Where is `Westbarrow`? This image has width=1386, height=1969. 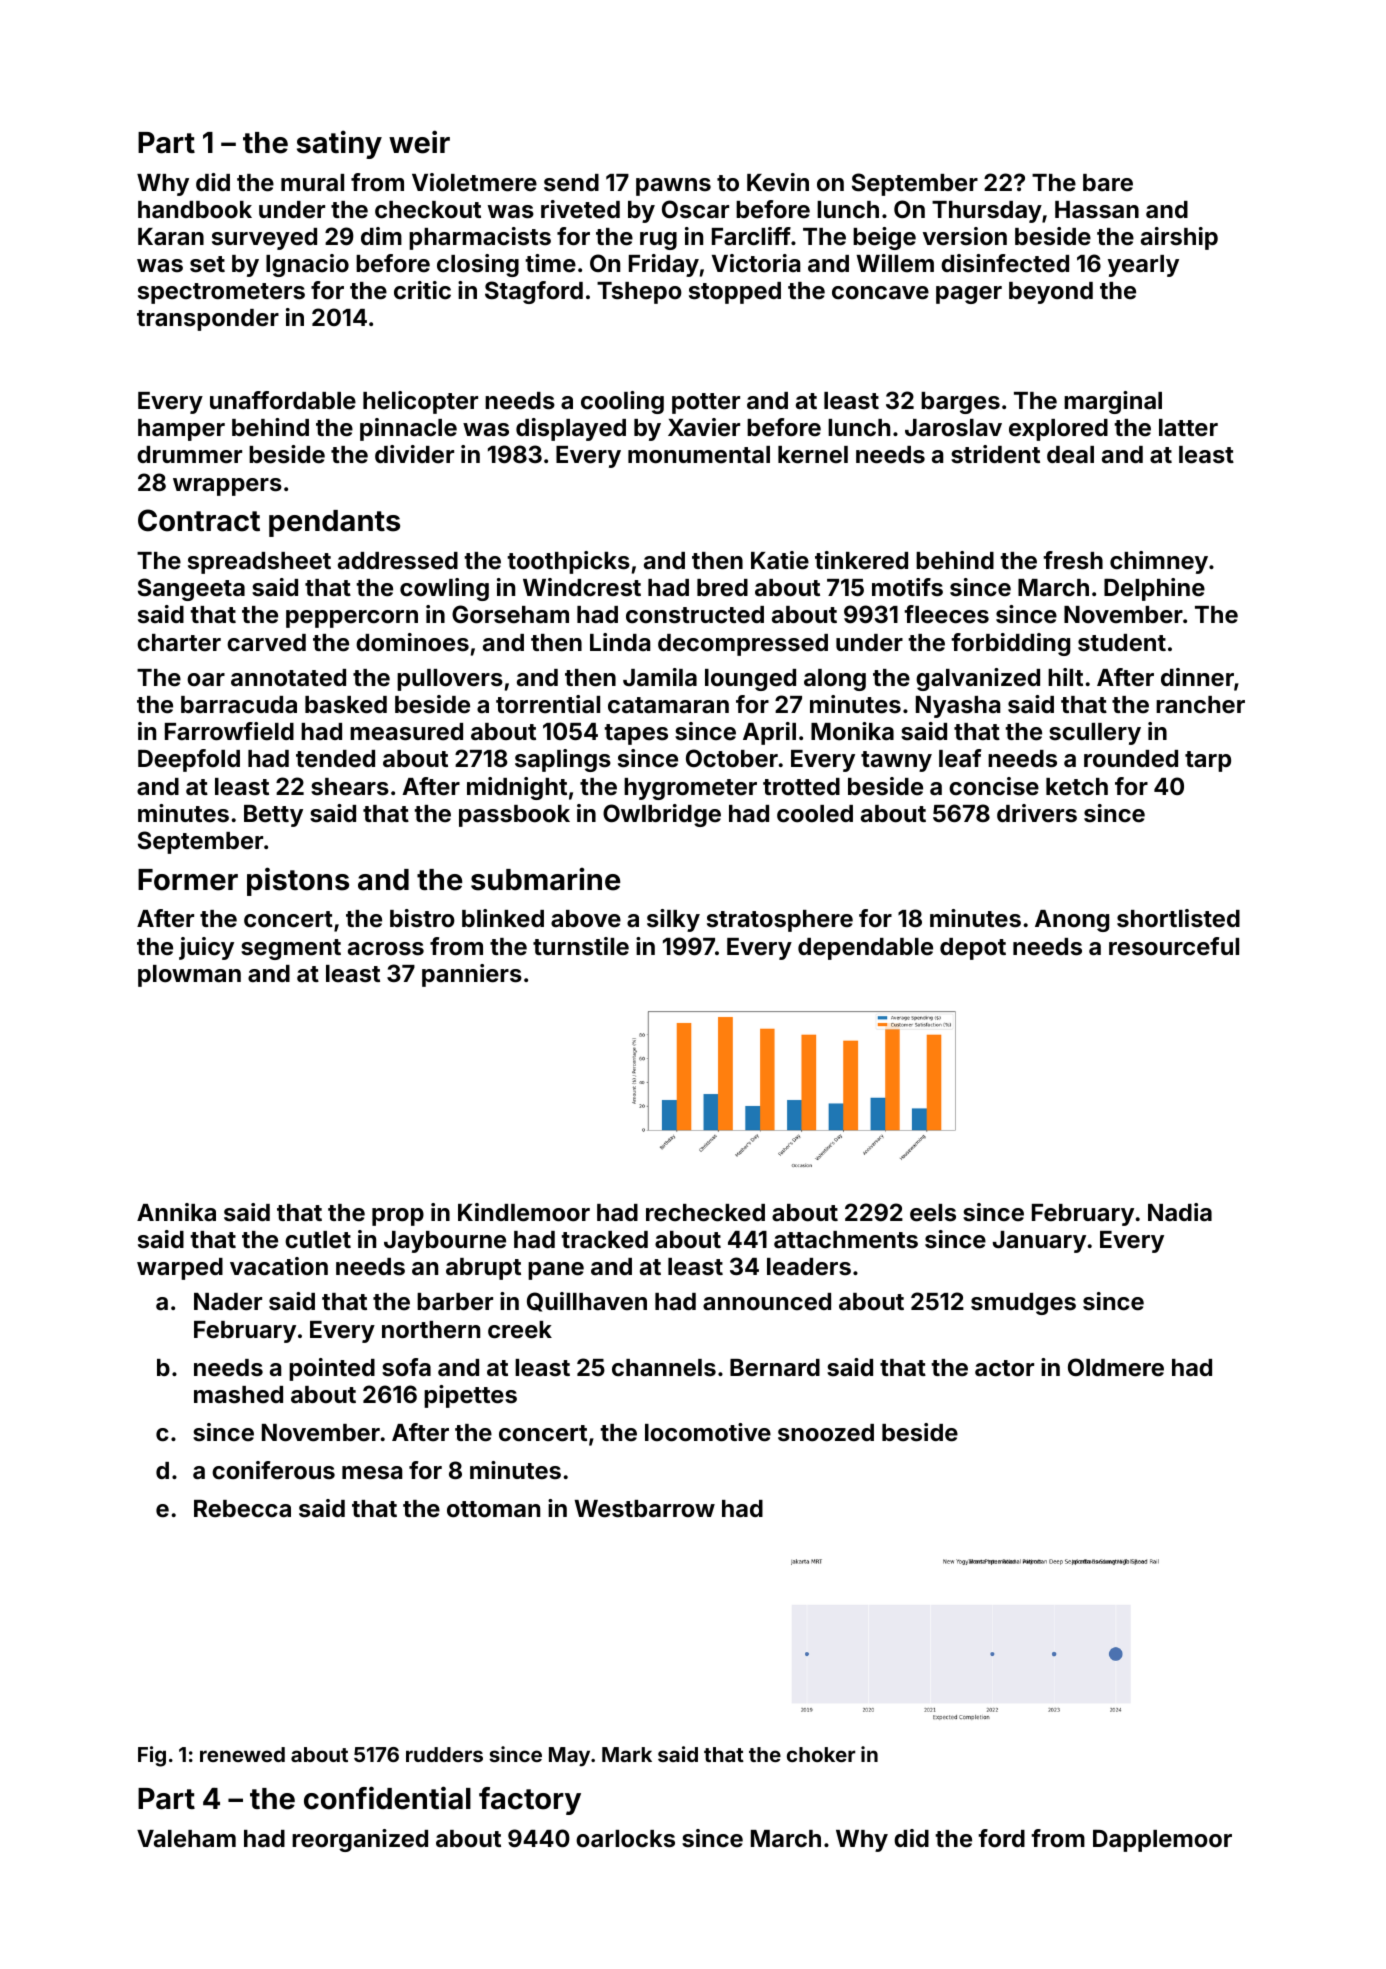 Westbarrow is located at coordinates (644, 1509).
